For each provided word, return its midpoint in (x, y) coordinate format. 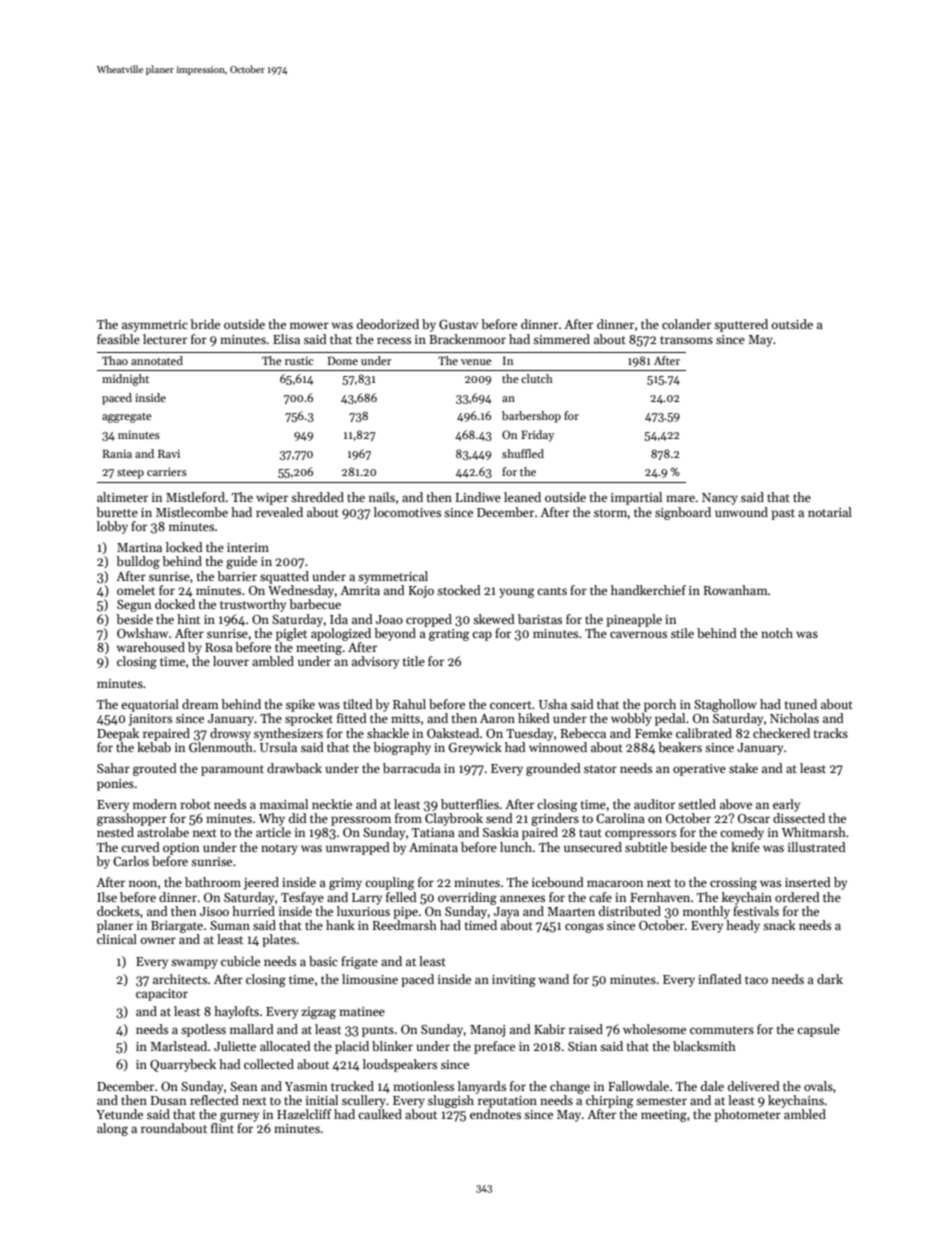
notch (777, 633)
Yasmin (306, 1086)
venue (476, 362)
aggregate (127, 418)
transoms (686, 340)
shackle (388, 733)
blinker (392, 1046)
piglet (291, 634)
